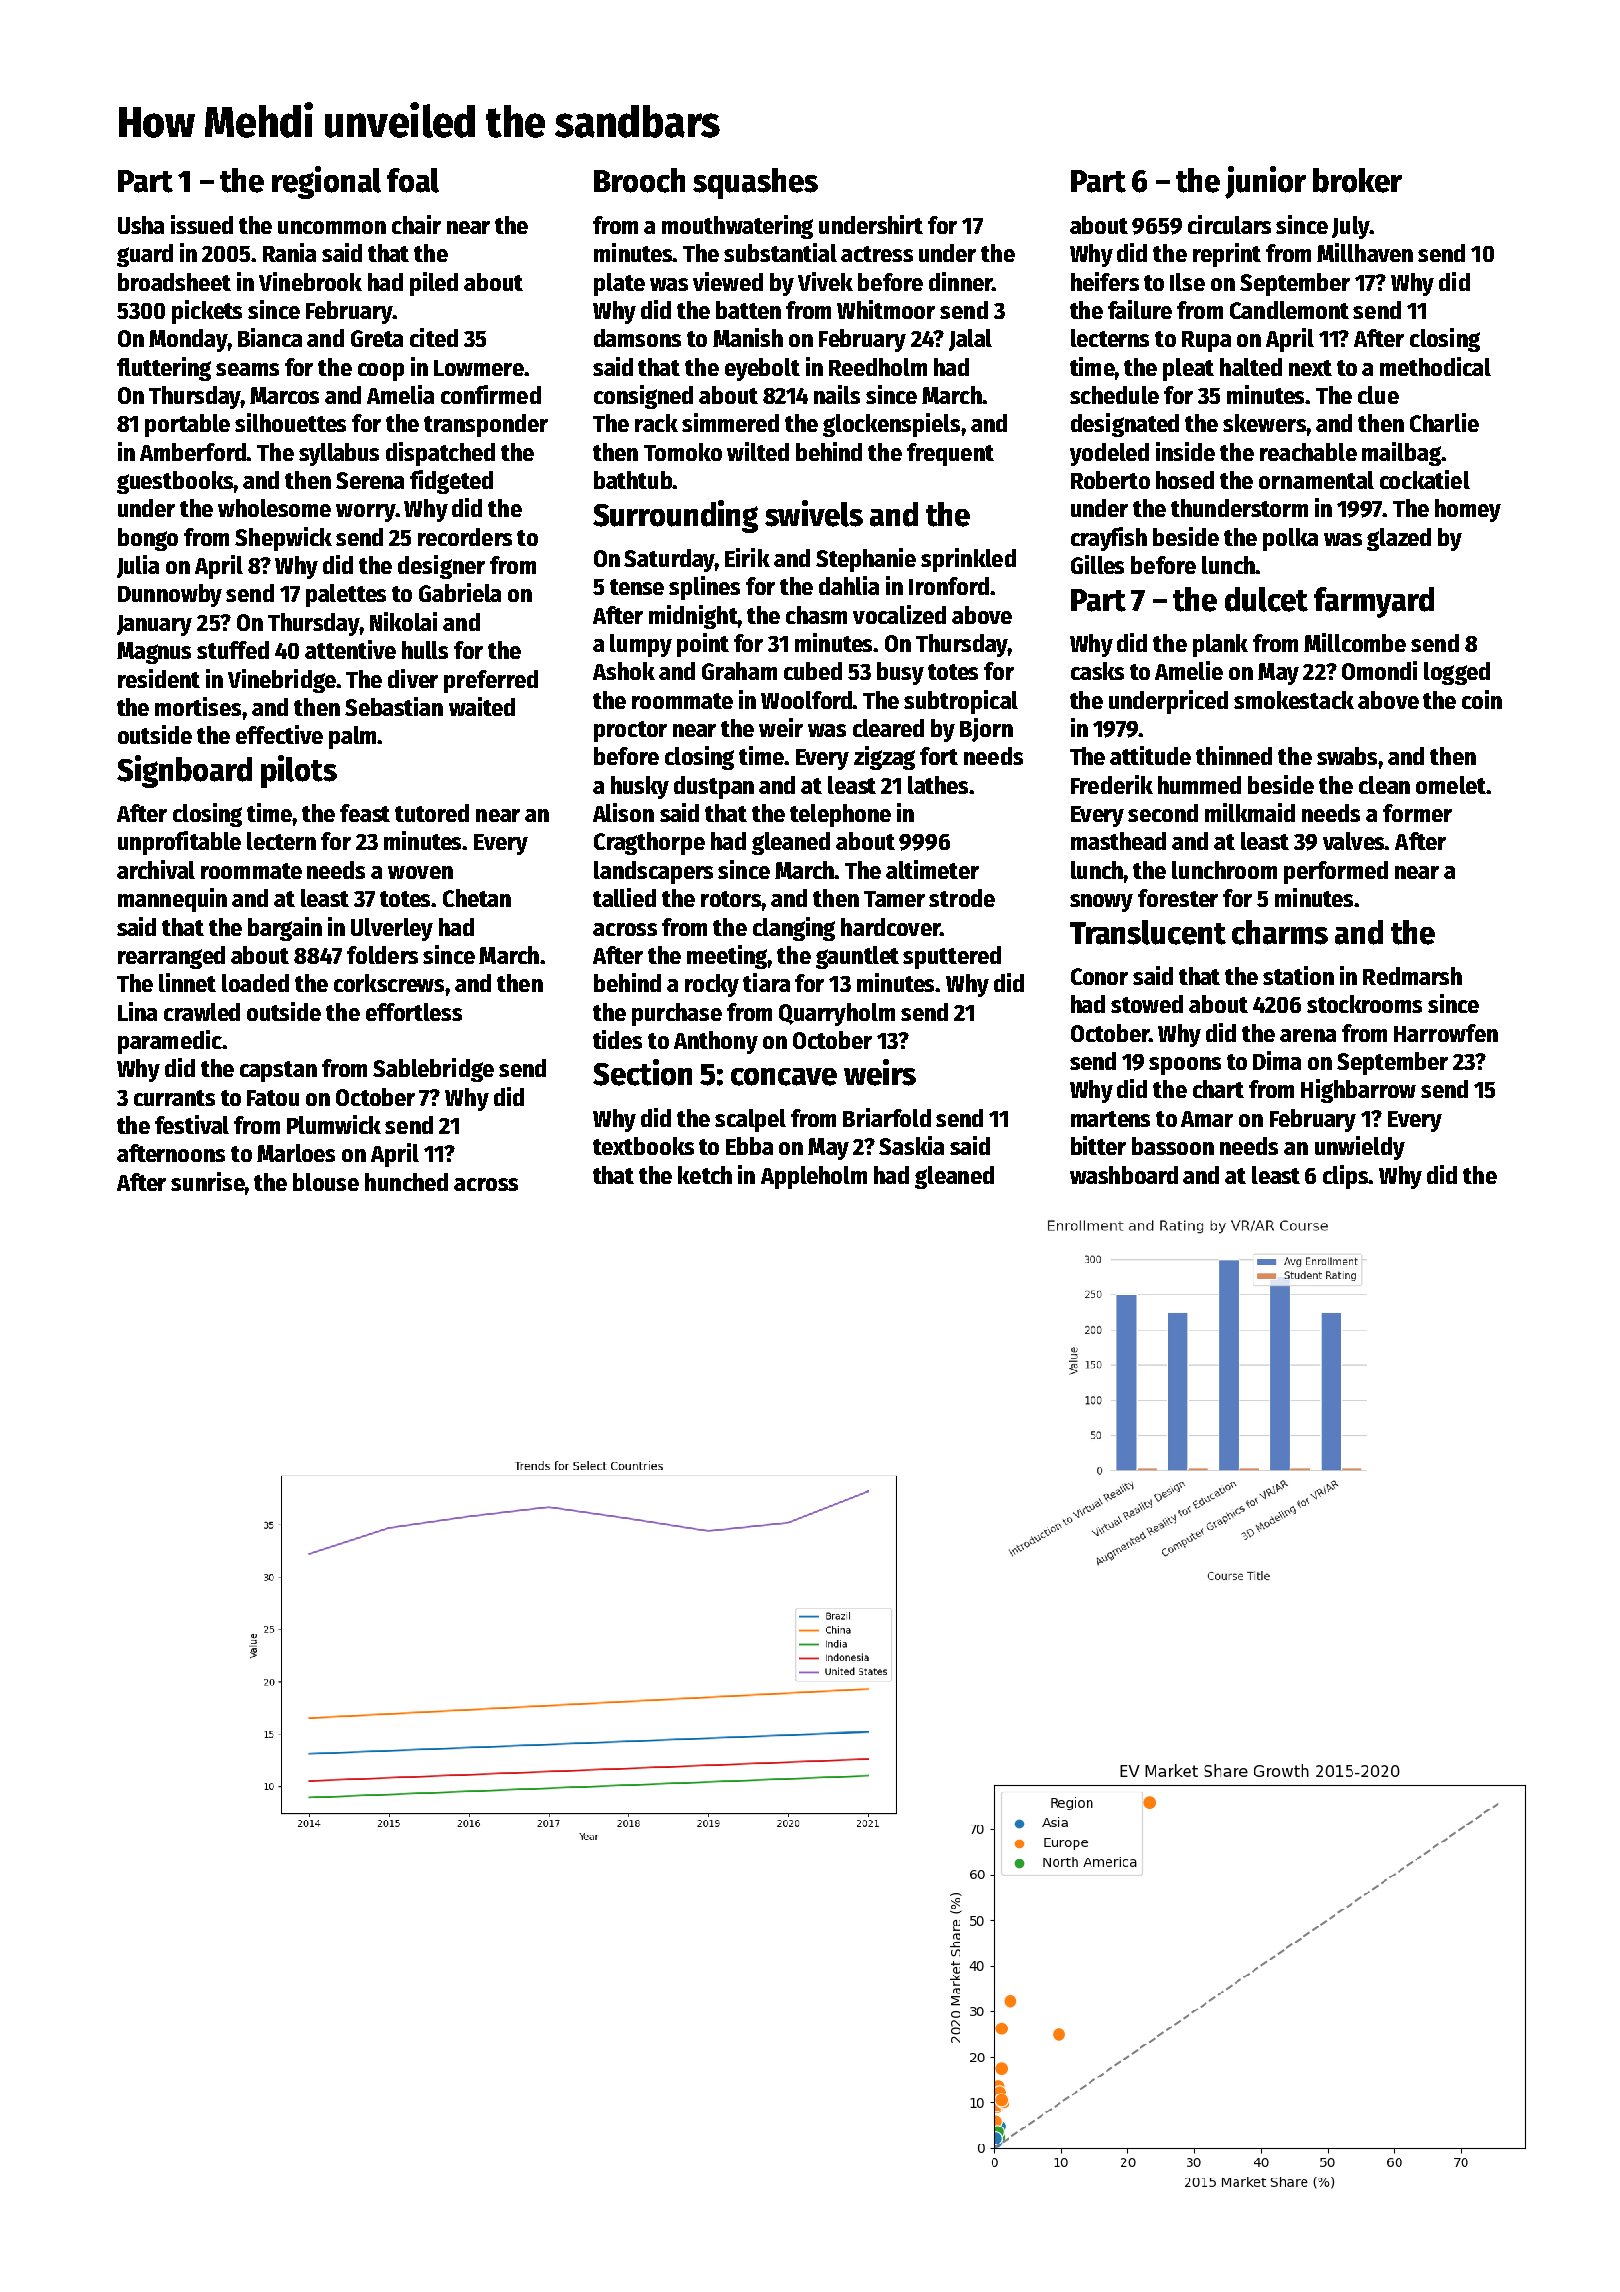 This document has width=1620, height=2292. I want to click on folders, so click(382, 955).
